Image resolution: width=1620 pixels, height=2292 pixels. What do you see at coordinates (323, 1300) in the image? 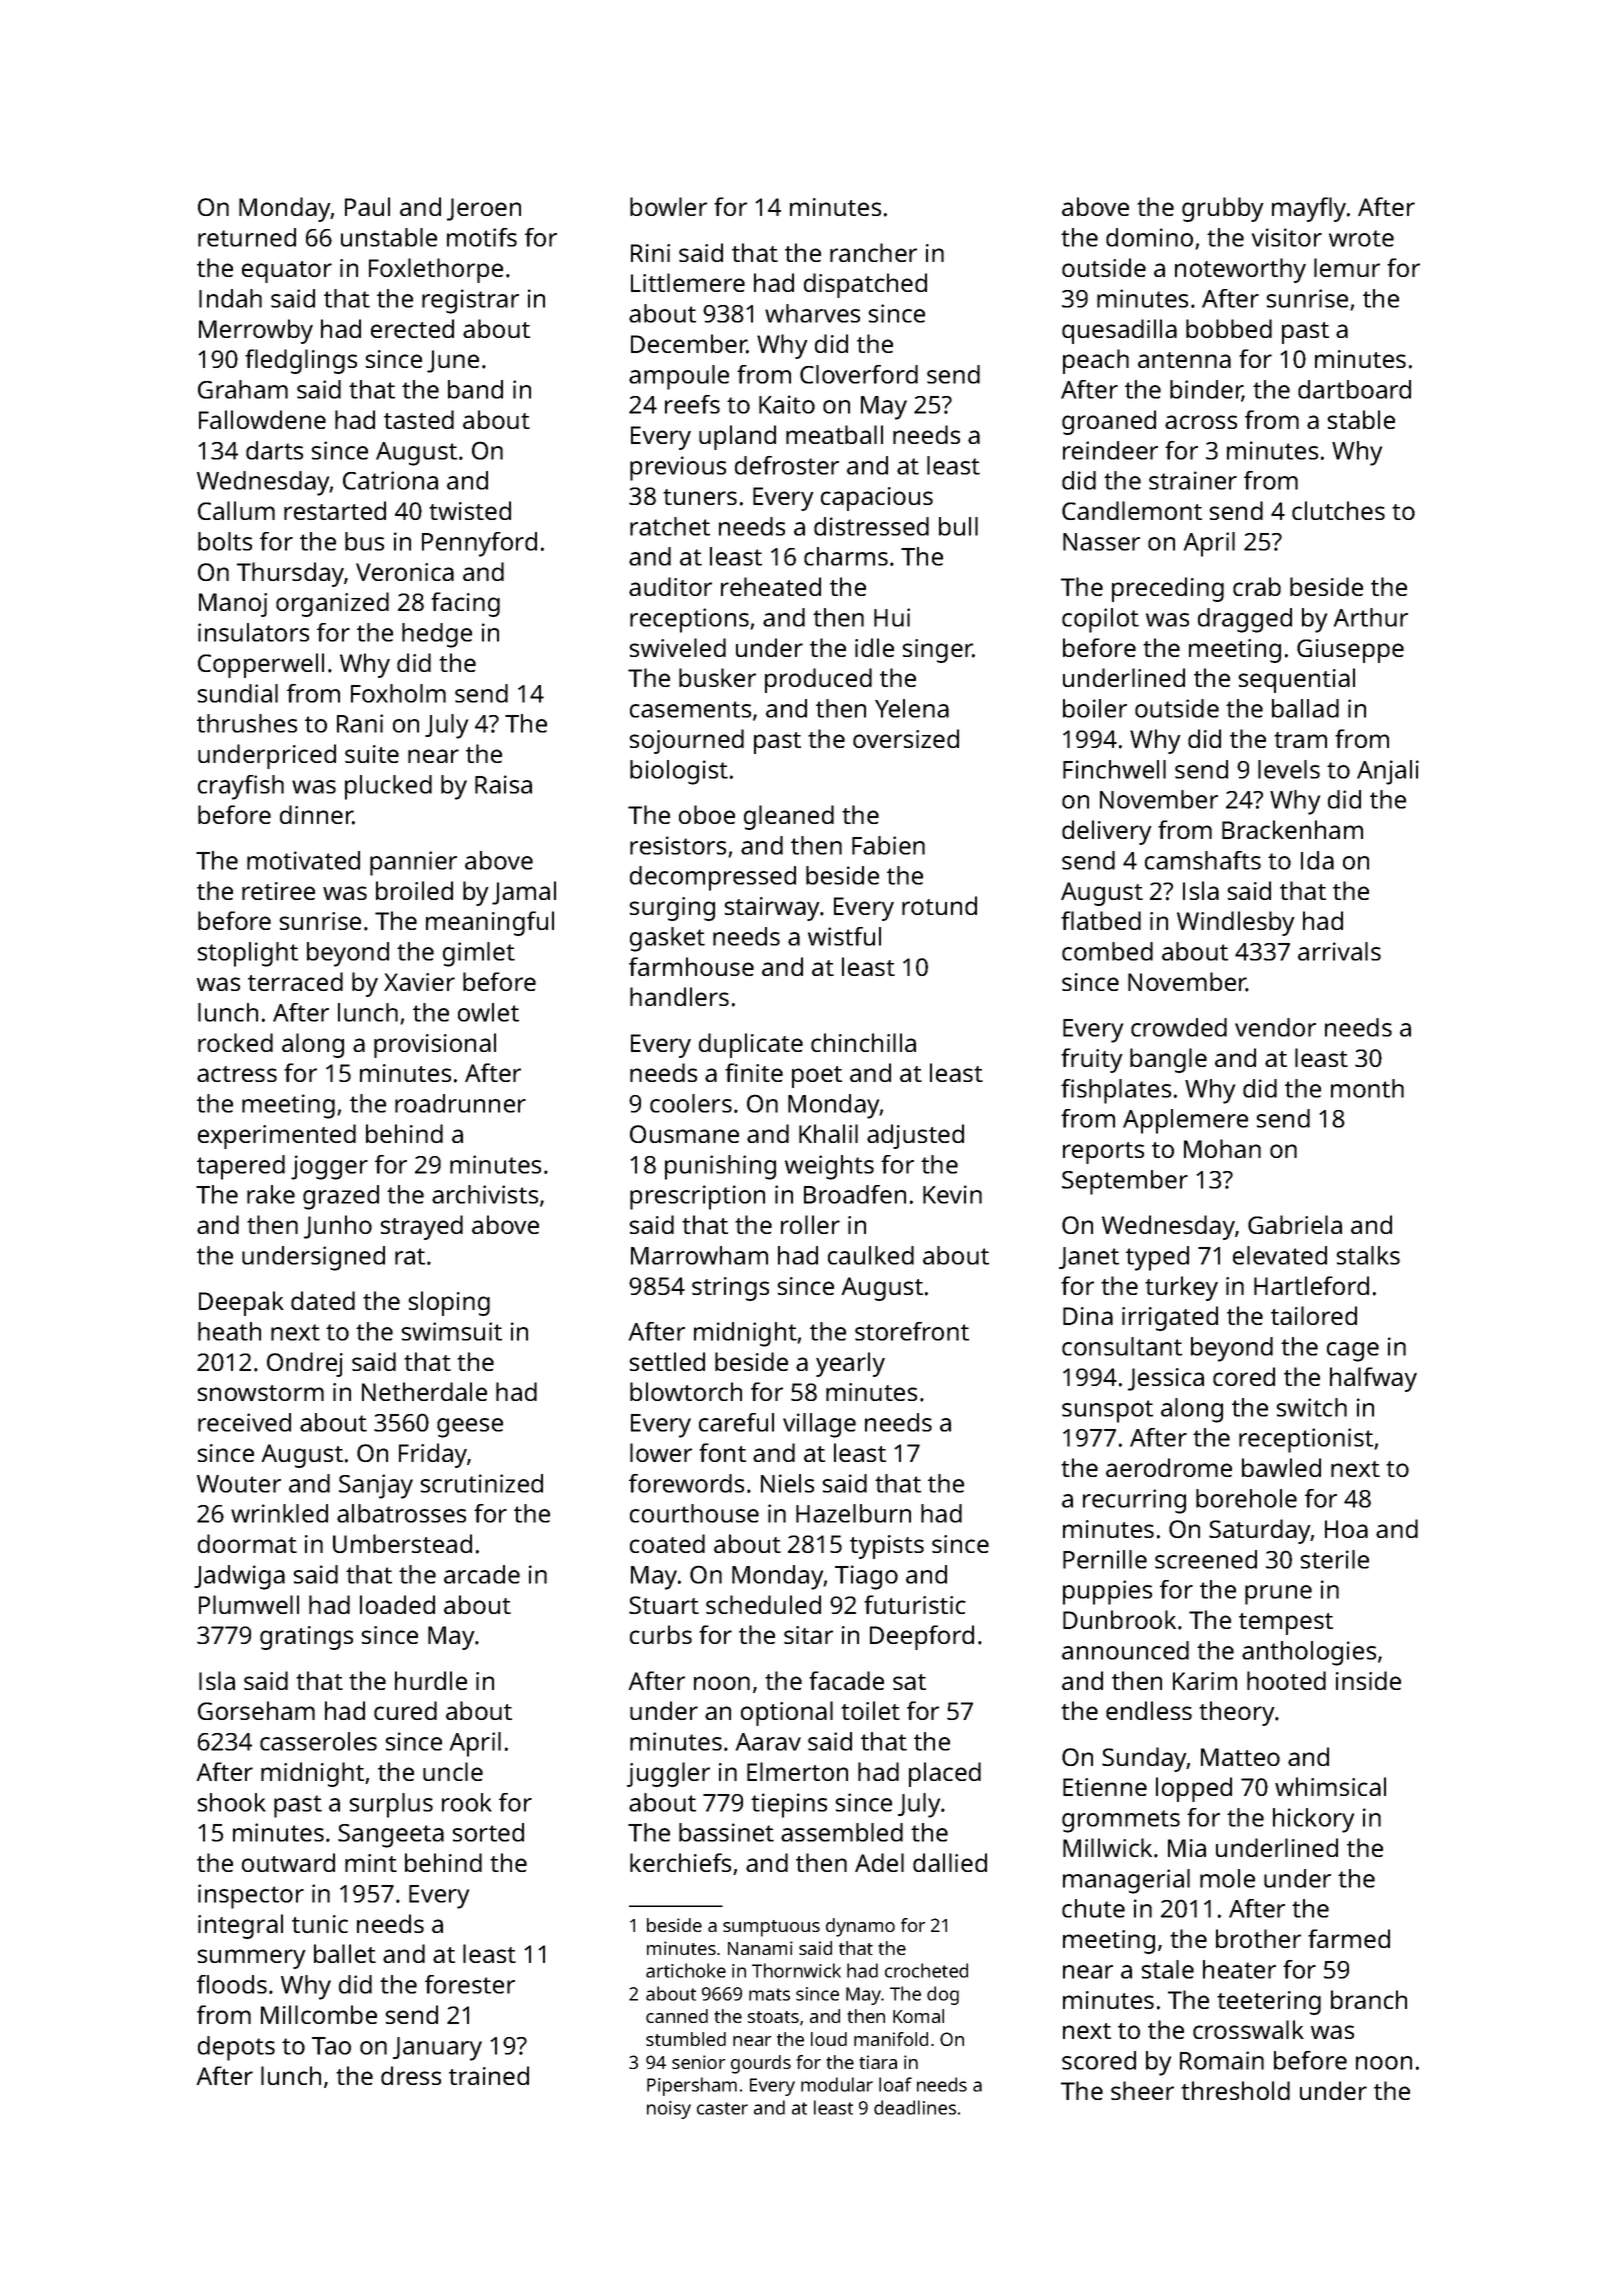
I see `dated` at bounding box center [323, 1300].
